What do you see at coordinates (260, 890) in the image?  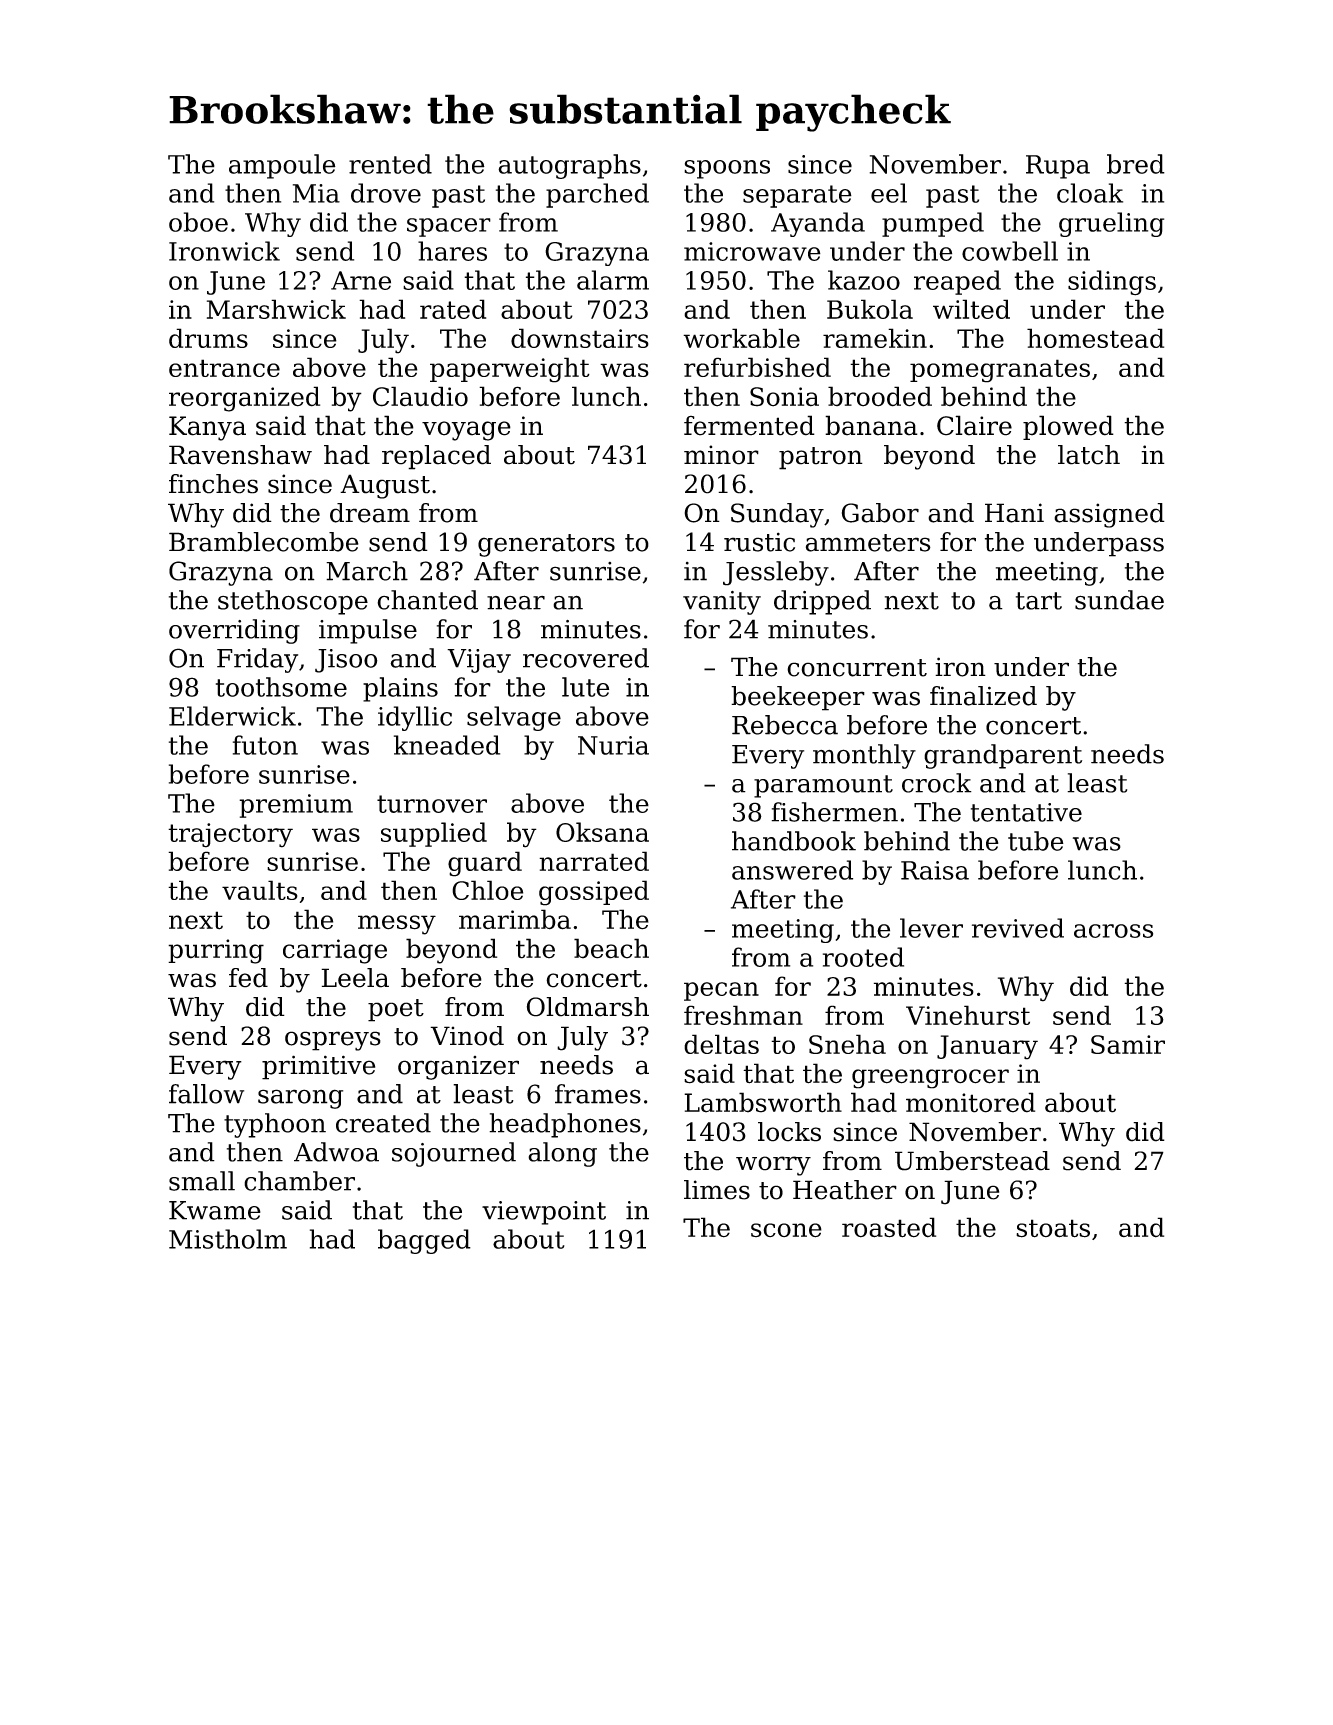 I see `vaults` at bounding box center [260, 890].
